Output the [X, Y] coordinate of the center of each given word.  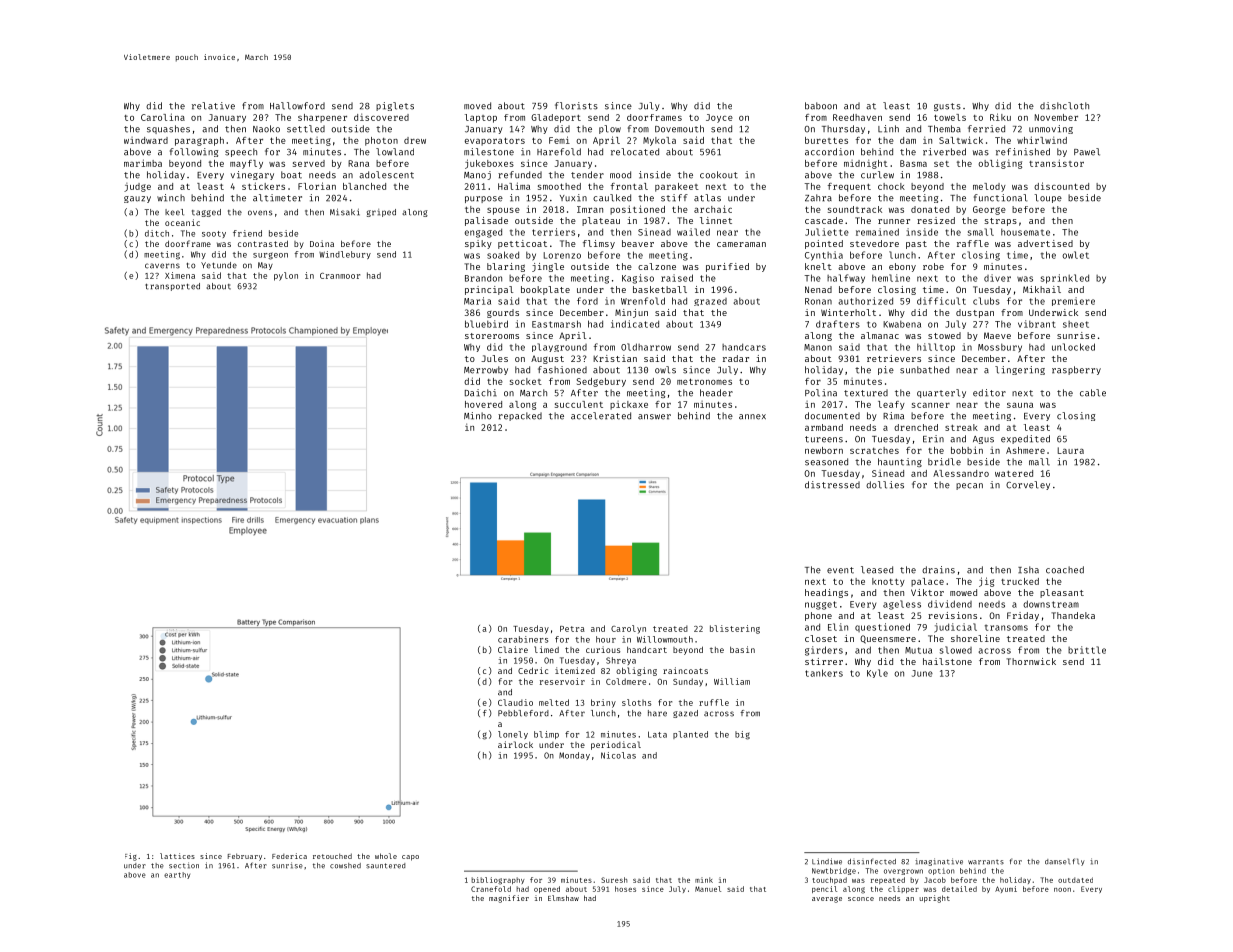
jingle [548, 267]
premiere [1073, 301]
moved [477, 106]
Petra [572, 629]
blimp [546, 735]
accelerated [601, 416]
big [742, 735]
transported [172, 287]
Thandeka [1073, 615]
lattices [177, 856]
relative [213, 106]
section [184, 865]
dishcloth [1064, 106]
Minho [478, 416]
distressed [832, 485]
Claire [513, 649]
